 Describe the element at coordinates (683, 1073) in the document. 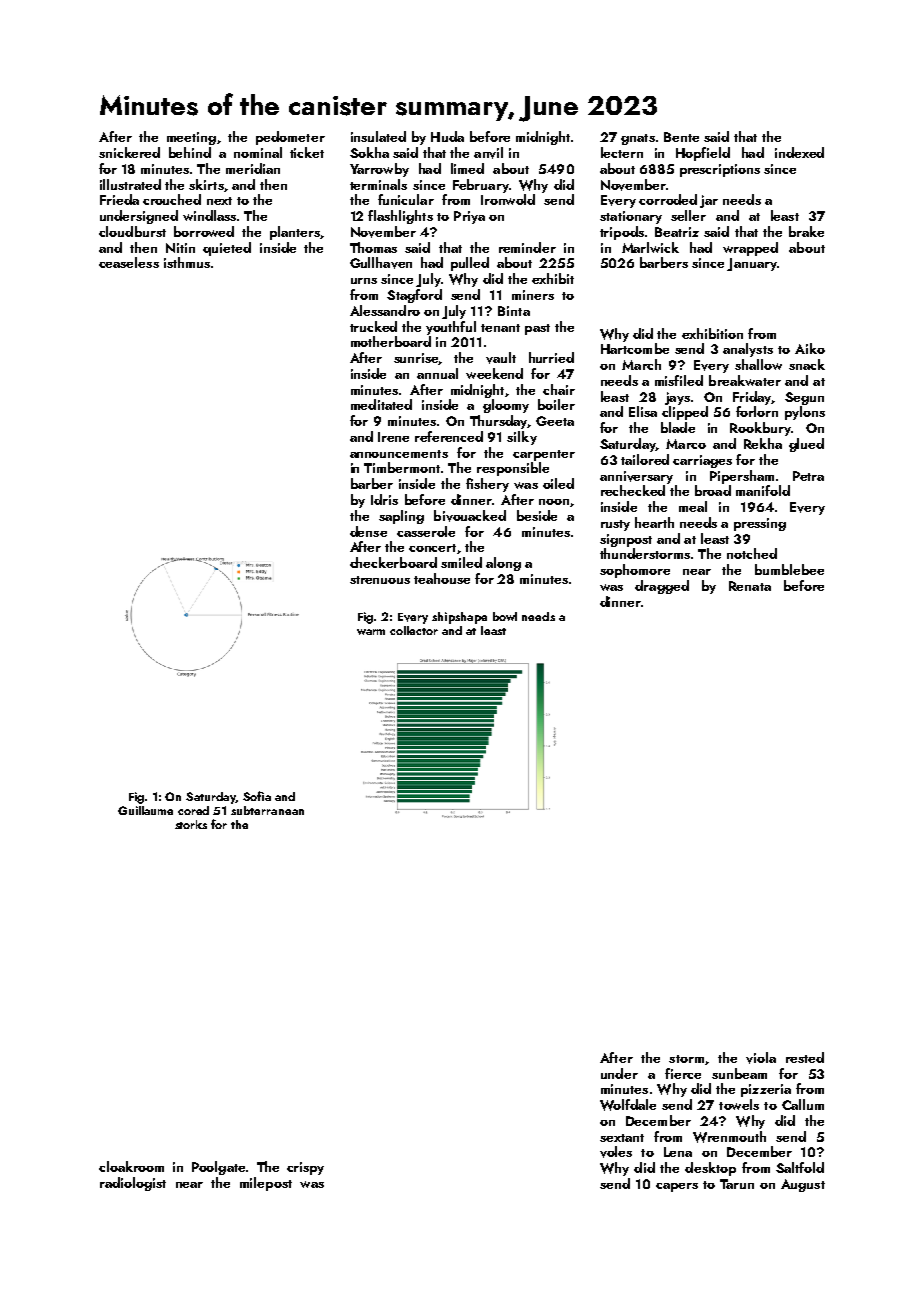

I see `fierce` at that location.
